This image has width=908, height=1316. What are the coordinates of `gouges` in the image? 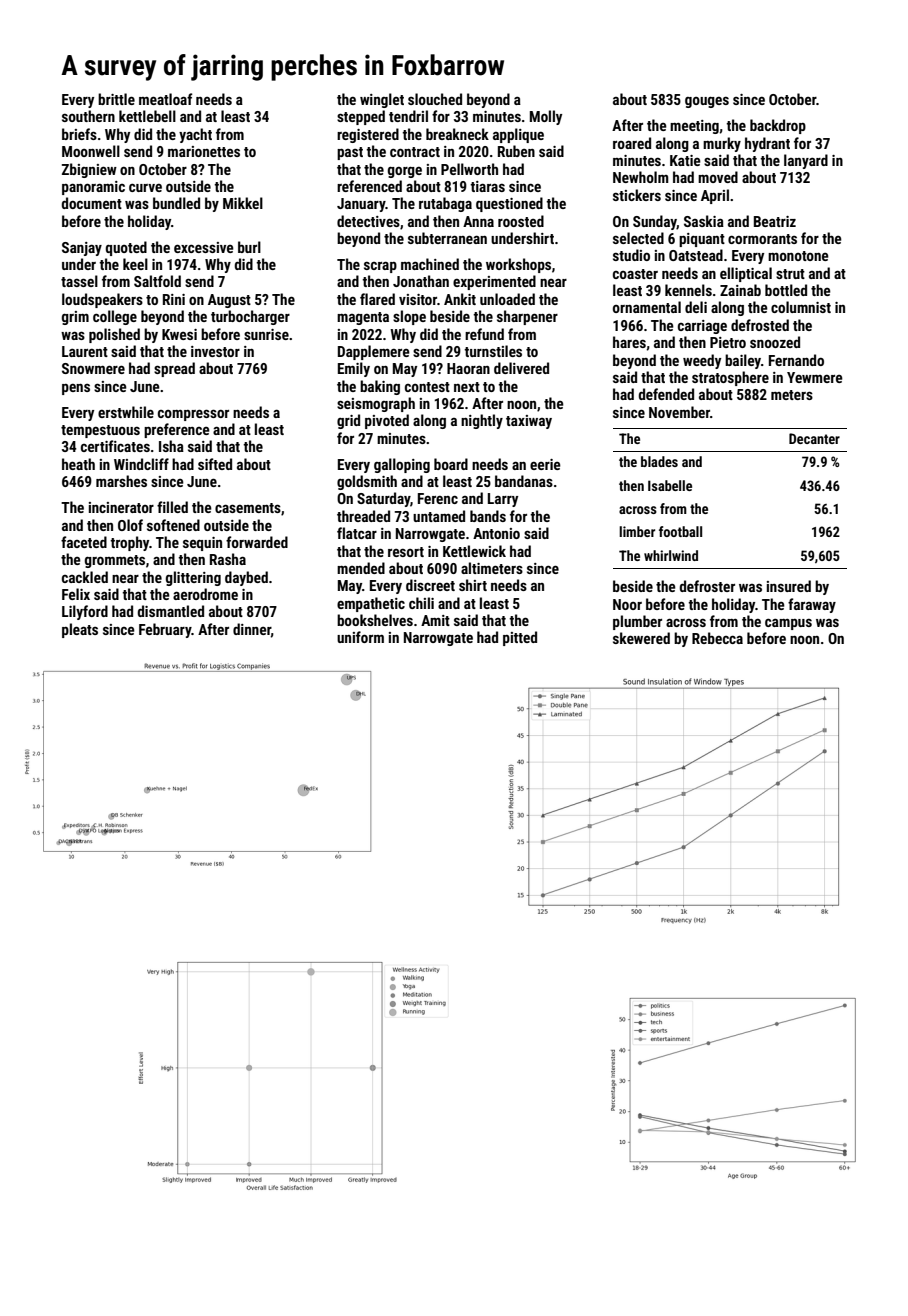 It's located at (707, 102).
